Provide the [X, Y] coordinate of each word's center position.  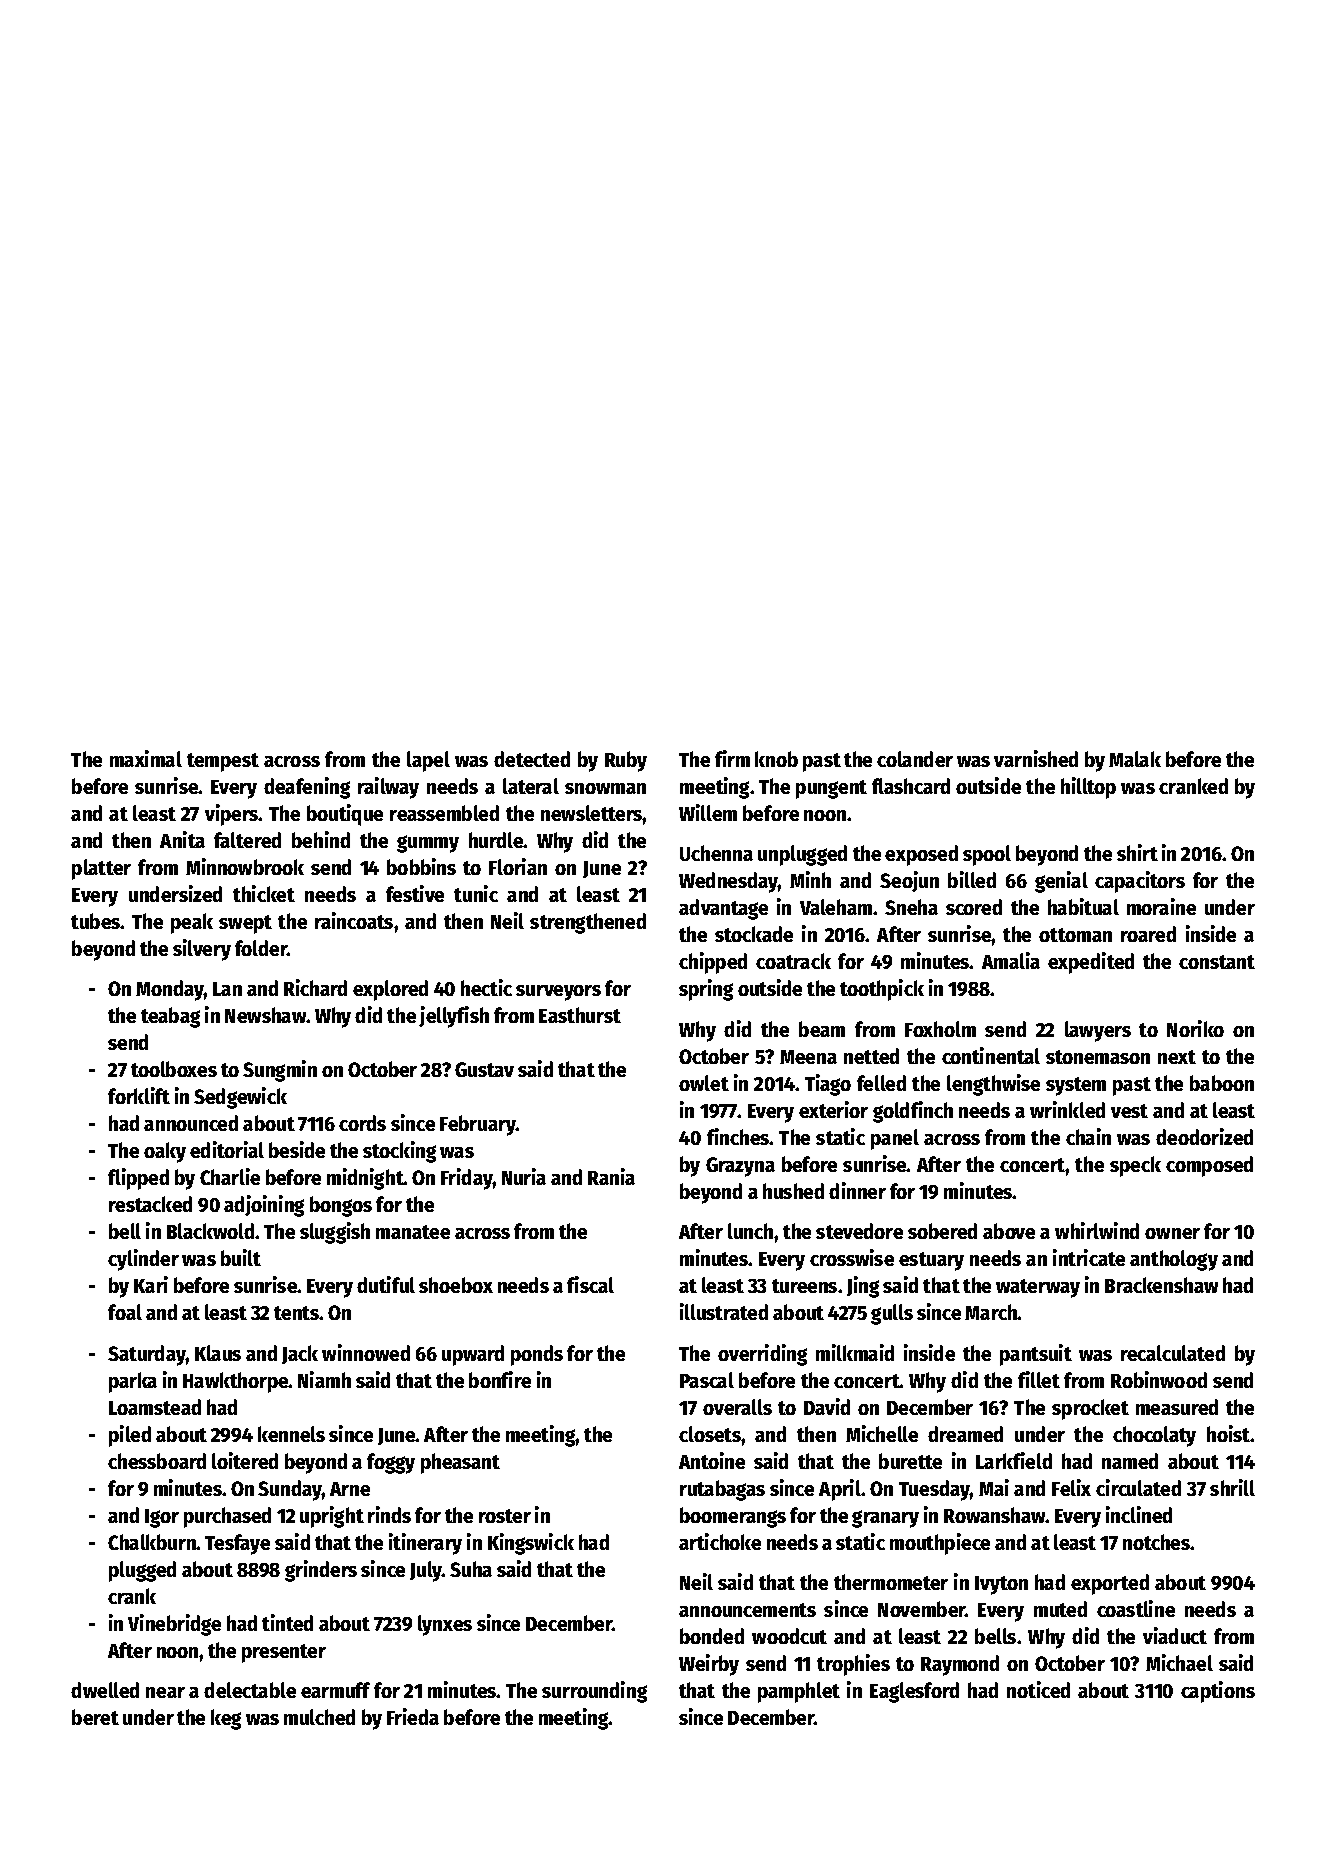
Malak [1135, 759]
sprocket [1090, 1409]
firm [732, 758]
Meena [808, 1057]
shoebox [456, 1285]
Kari [151, 1284]
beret [95, 1717]
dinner [857, 1190]
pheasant [460, 1463]
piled [130, 1436]
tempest [223, 762]
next [1177, 1057]
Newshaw [266, 1015]
